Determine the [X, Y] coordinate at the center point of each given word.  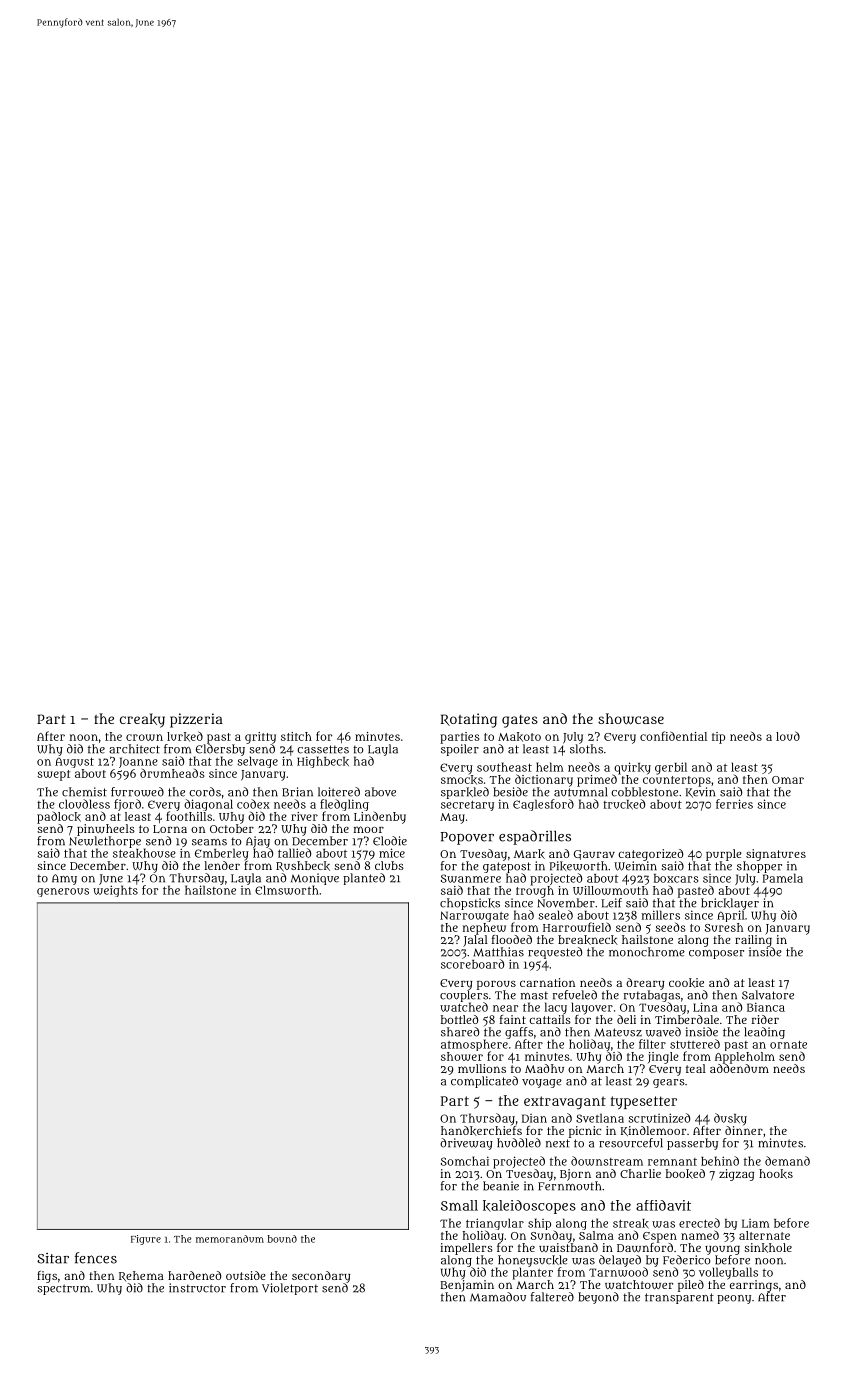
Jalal [475, 941]
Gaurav [594, 855]
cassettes [323, 749]
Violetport [290, 1289]
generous [63, 892]
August [74, 762]
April [731, 916]
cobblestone [644, 792]
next [558, 1143]
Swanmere [471, 878]
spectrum [64, 1289]
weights [115, 891]
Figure [146, 1240]
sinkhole [768, 1248]
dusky [730, 1119]
